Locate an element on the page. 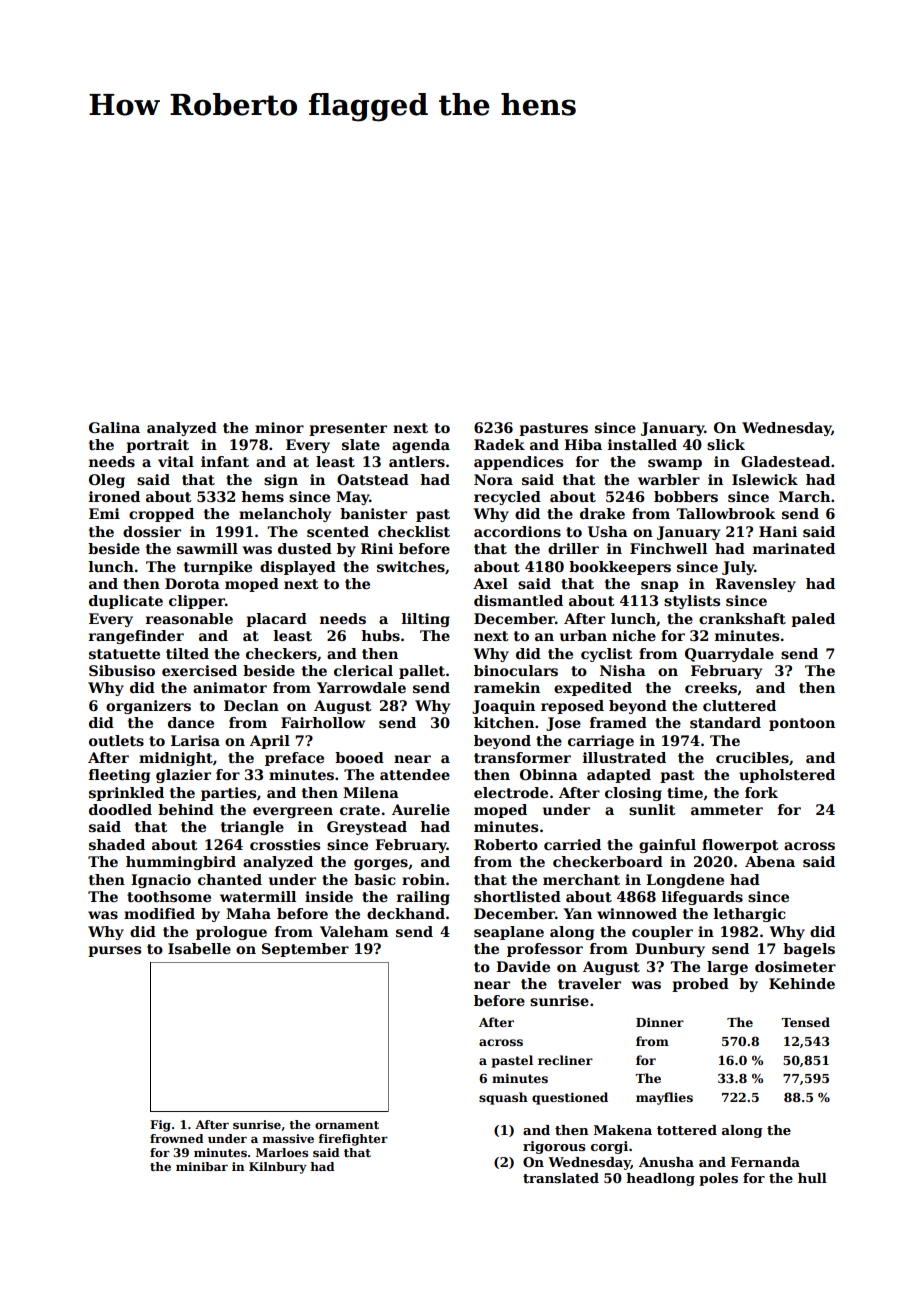 The width and height of the image is (924, 1308). appendices is located at coordinates (518, 463).
